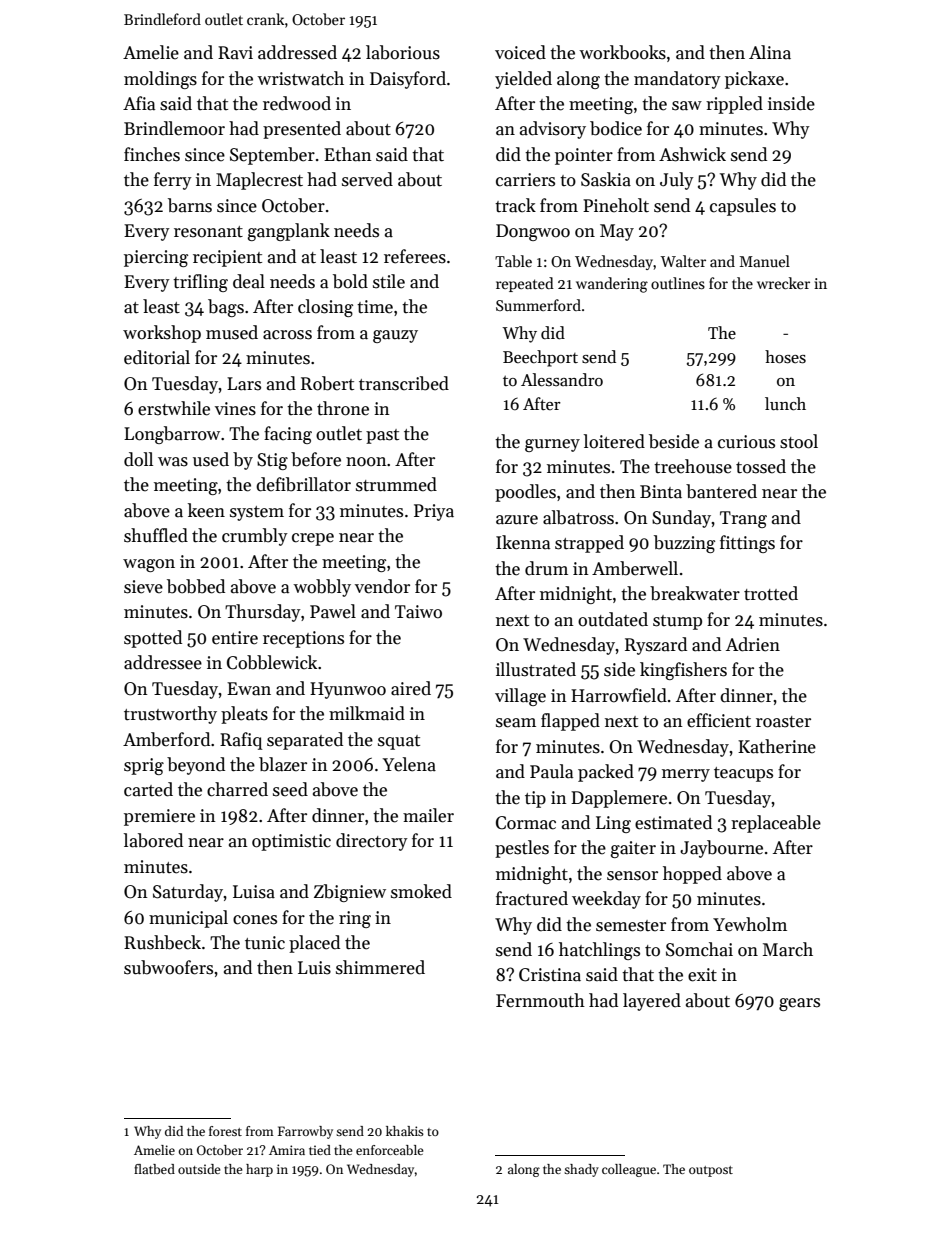 This document has height=1233, width=952. Describe the element at coordinates (138, 459) in the document. I see `doll` at that location.
